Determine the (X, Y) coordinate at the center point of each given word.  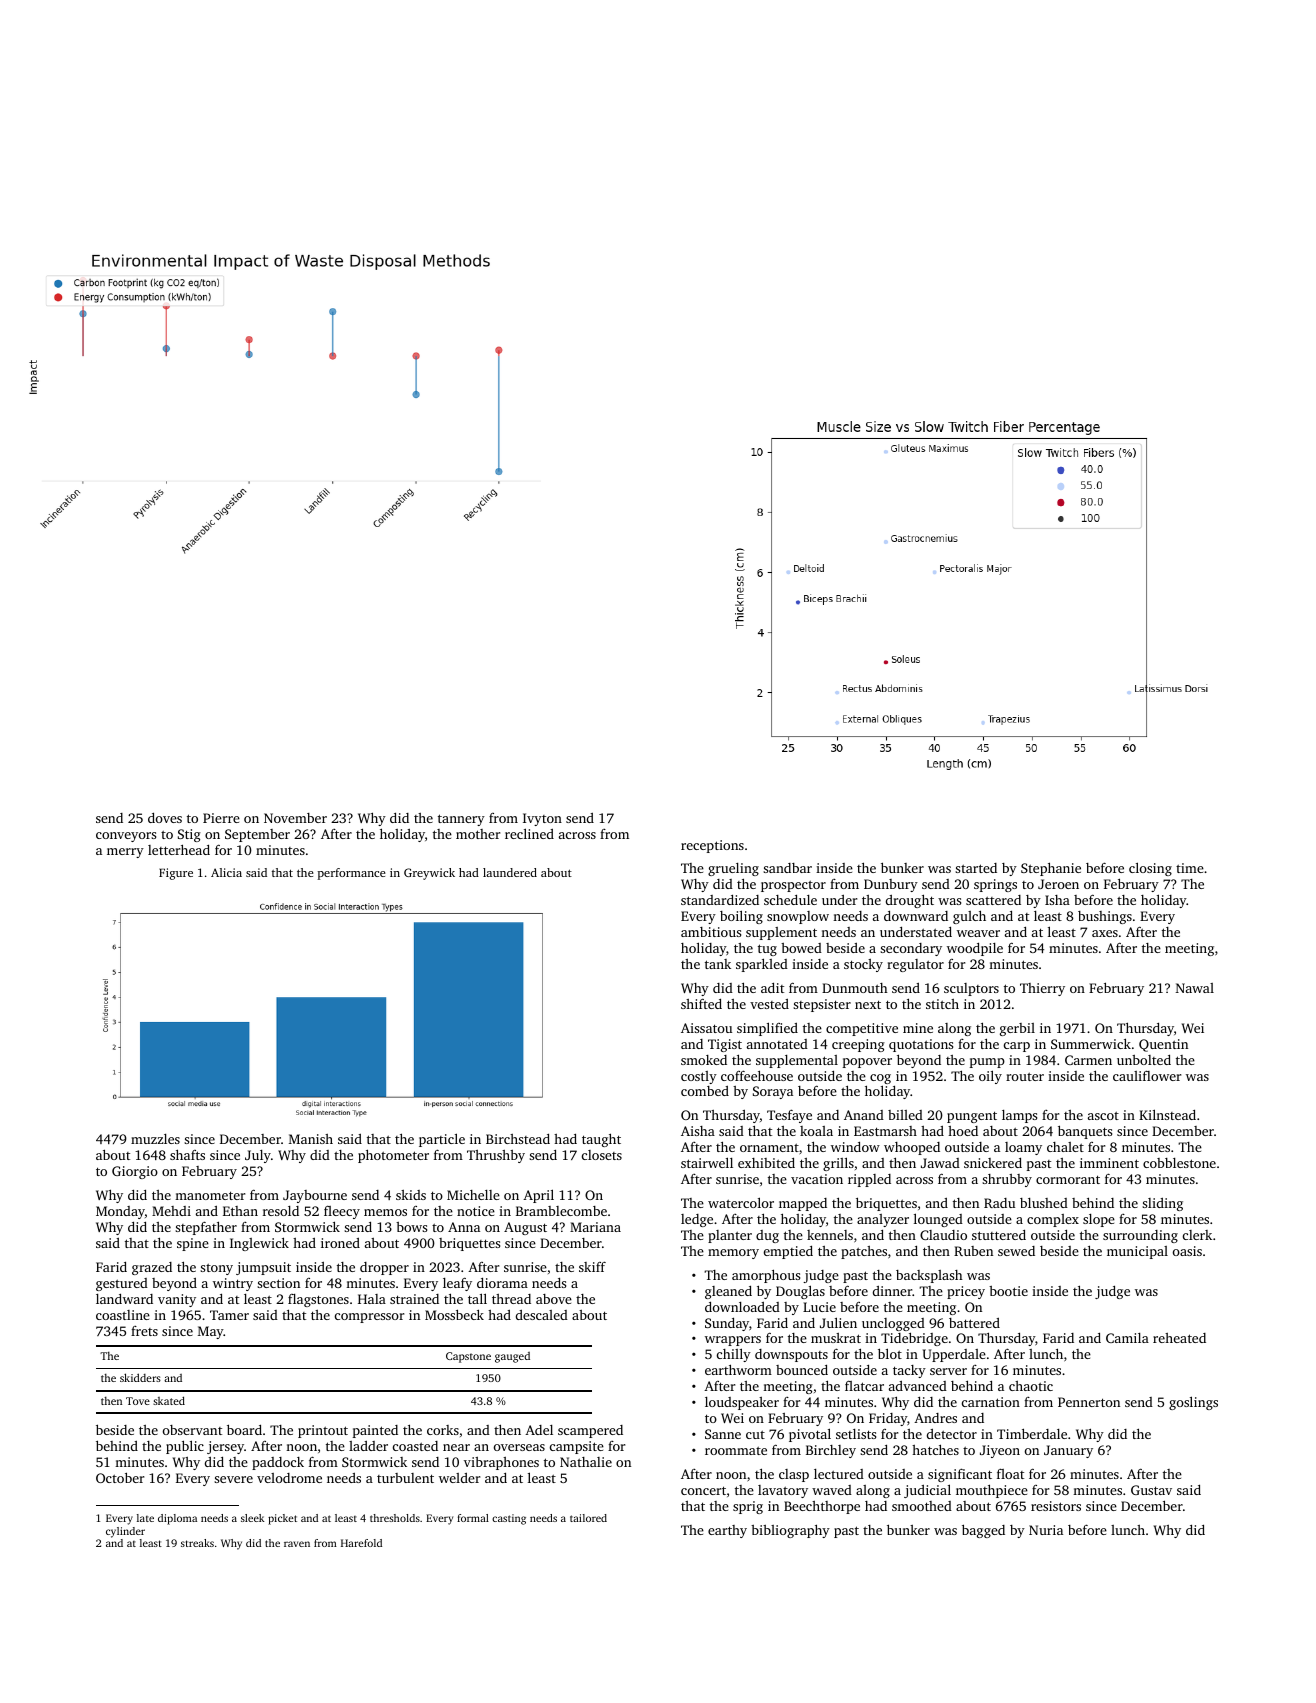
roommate (736, 1451)
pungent (972, 1117)
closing (1150, 869)
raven (297, 1544)
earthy (727, 1531)
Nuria (1046, 1530)
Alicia (226, 872)
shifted (701, 1003)
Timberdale (1032, 1433)
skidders (140, 1377)
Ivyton (542, 819)
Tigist (725, 1045)
